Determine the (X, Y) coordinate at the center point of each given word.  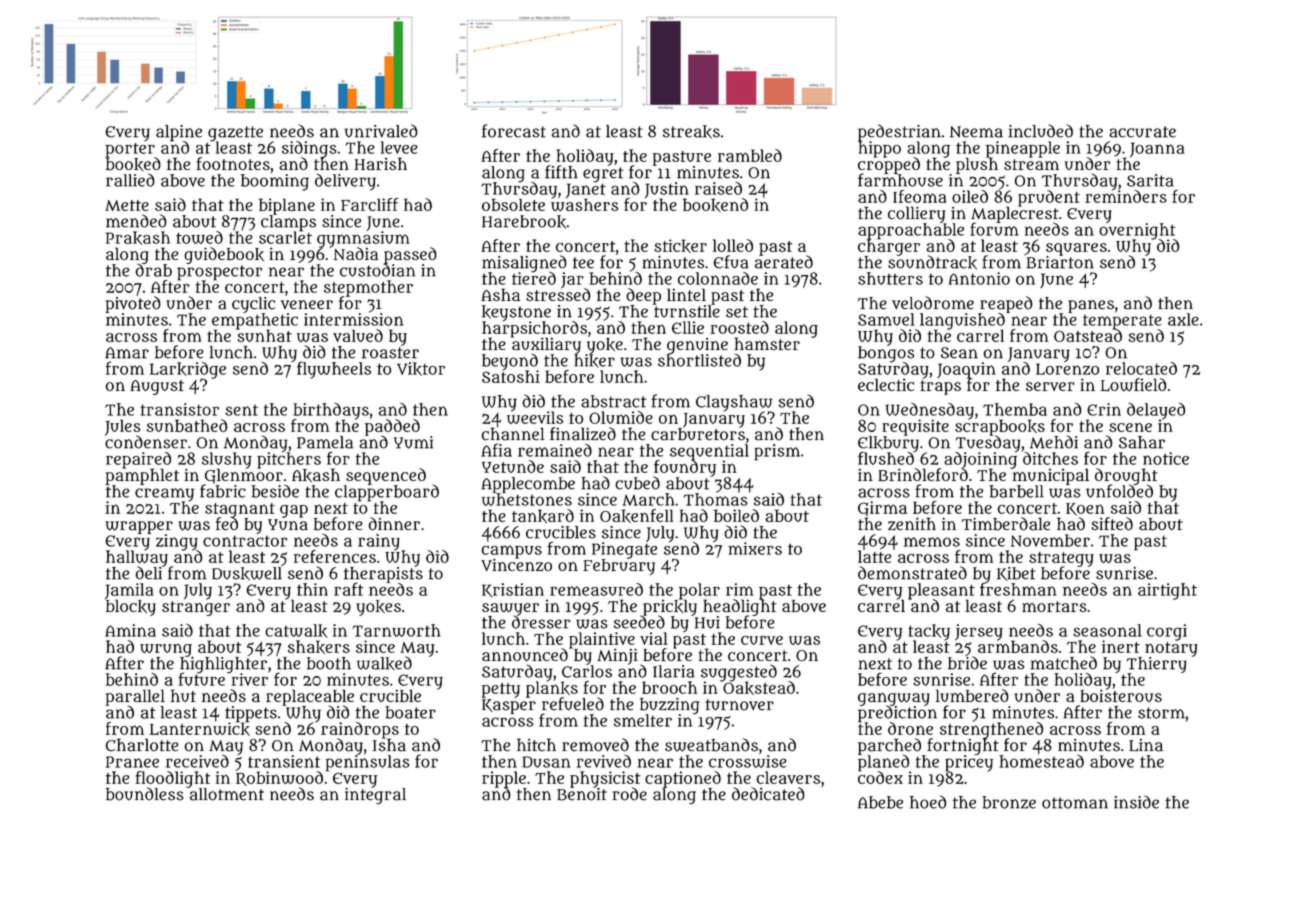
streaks (691, 132)
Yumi (413, 442)
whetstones (527, 499)
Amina (130, 630)
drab (154, 270)
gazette (235, 133)
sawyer (510, 609)
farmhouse (900, 180)
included (1040, 131)
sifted (1112, 524)
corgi (1167, 632)
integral (375, 796)
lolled (733, 245)
